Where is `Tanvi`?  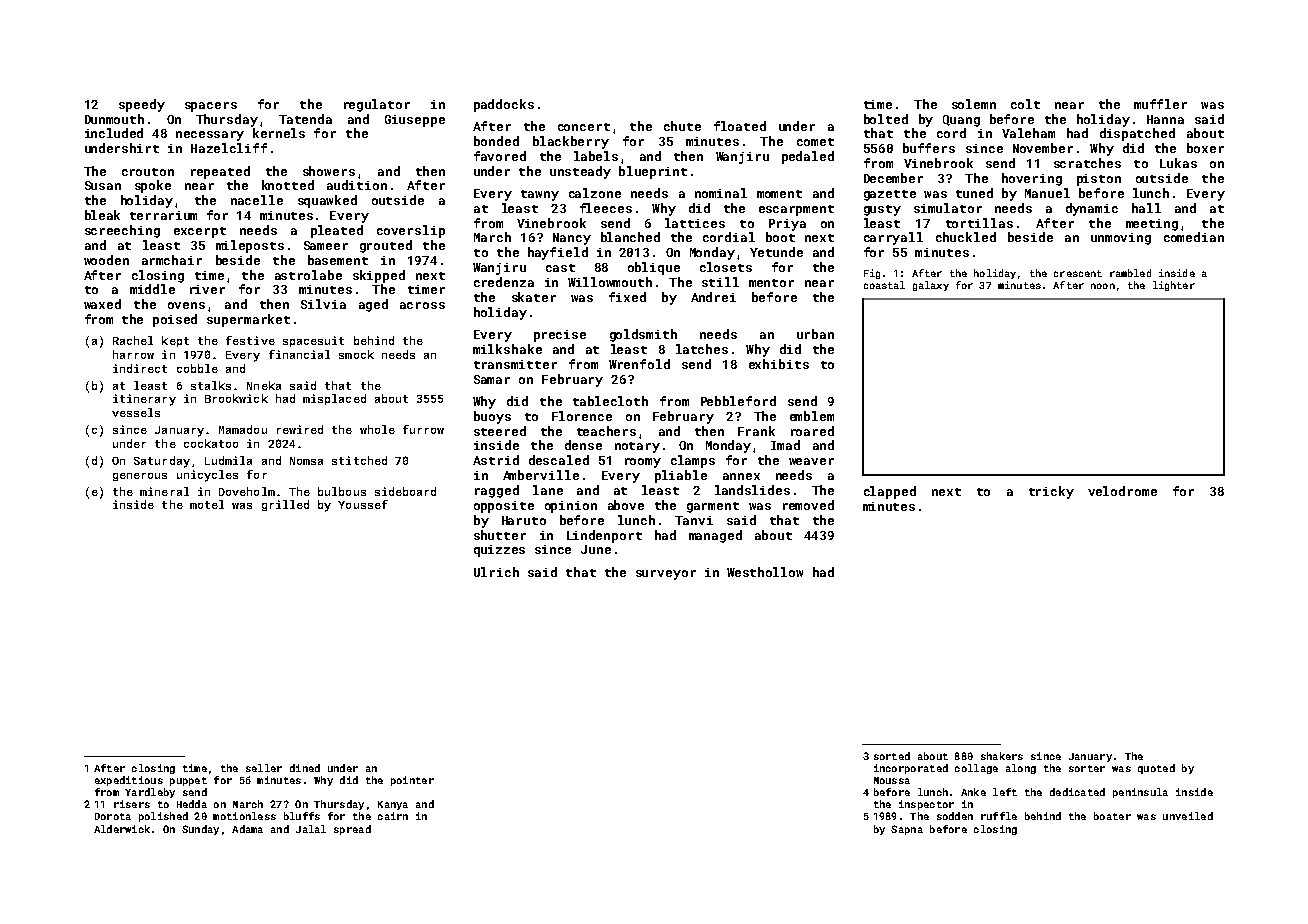 Tanvi is located at coordinates (694, 520).
